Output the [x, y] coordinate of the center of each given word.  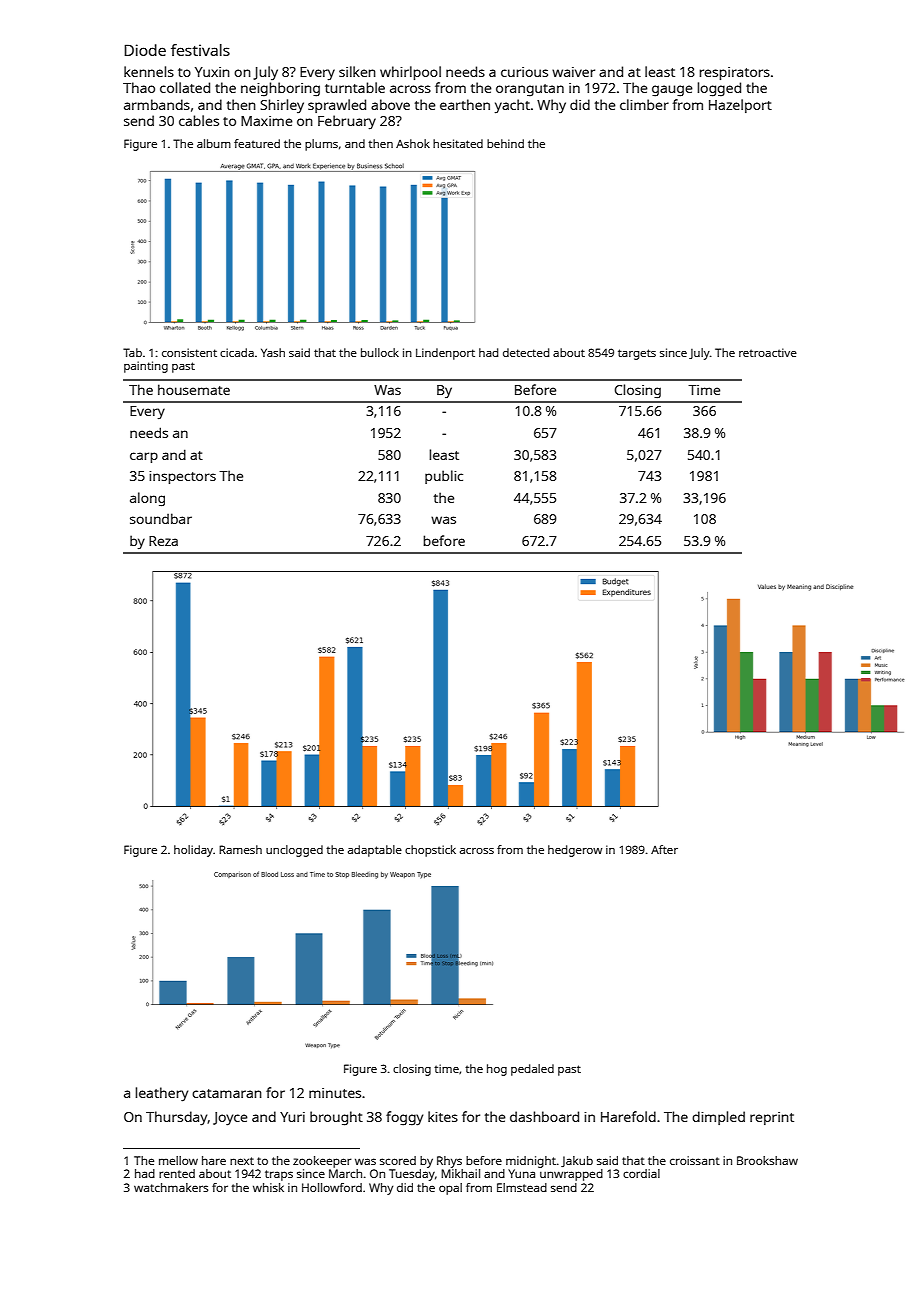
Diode [145, 50]
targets [637, 354]
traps [279, 1175]
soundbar [161, 518]
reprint [772, 1118]
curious [524, 72]
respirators [735, 73]
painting [146, 367]
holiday [193, 851]
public [444, 477]
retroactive [768, 352]
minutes [335, 1093]
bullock [380, 352]
